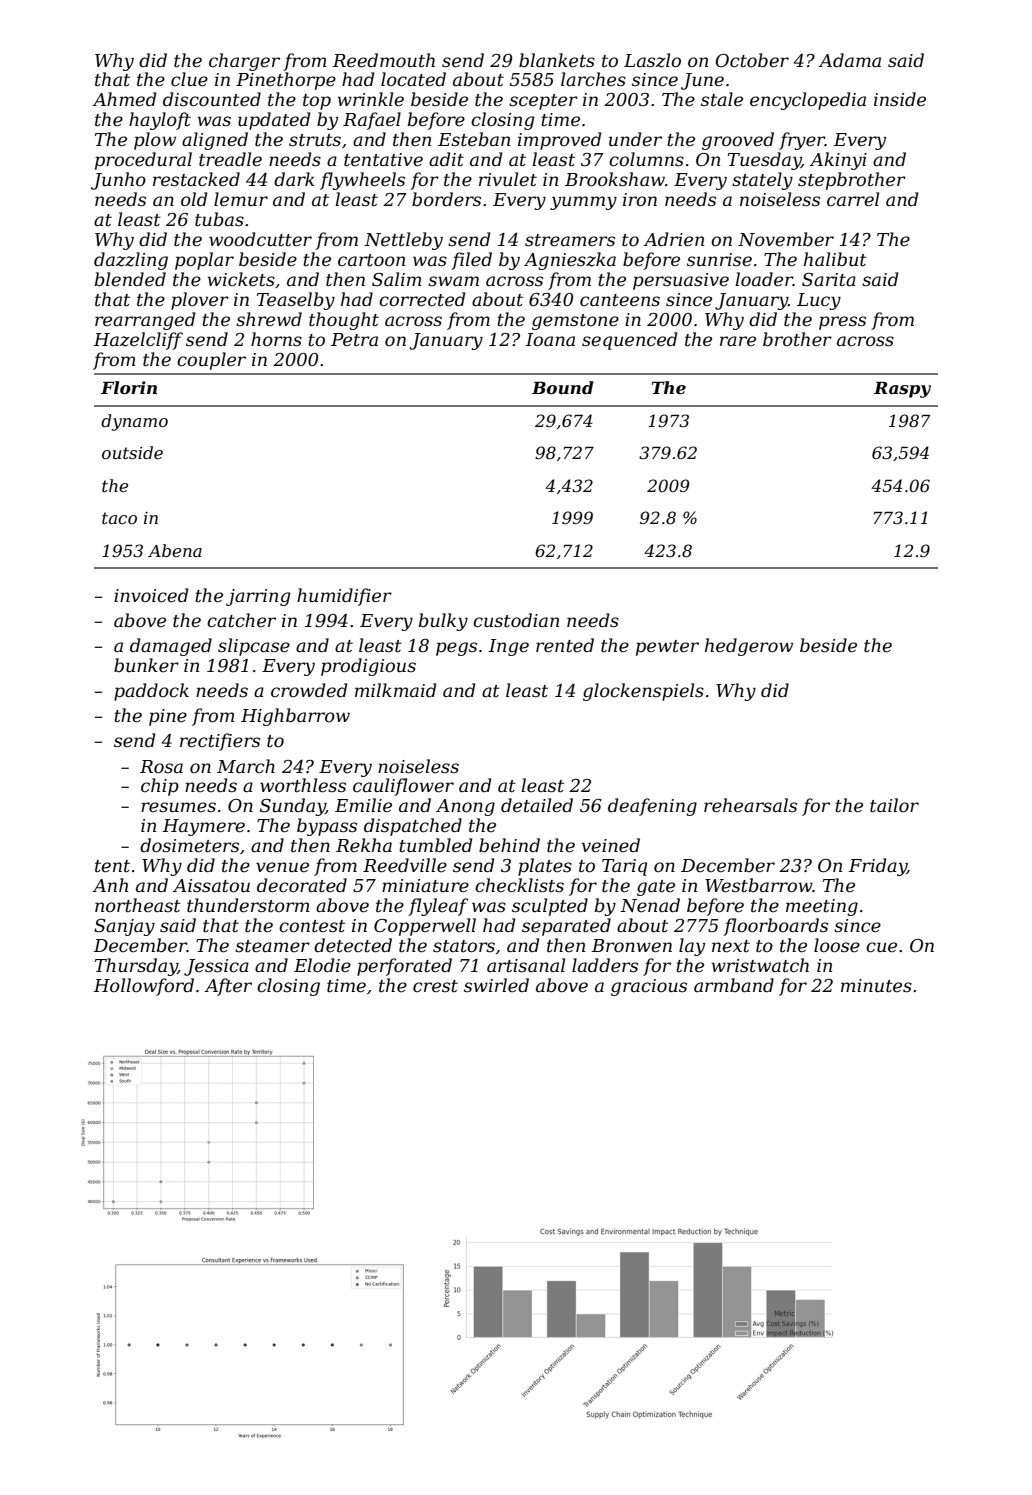 Image resolution: width=1032 pixels, height=1495 pixels. What do you see at coordinates (559, 141) in the screenshot?
I see `improved` at bounding box center [559, 141].
